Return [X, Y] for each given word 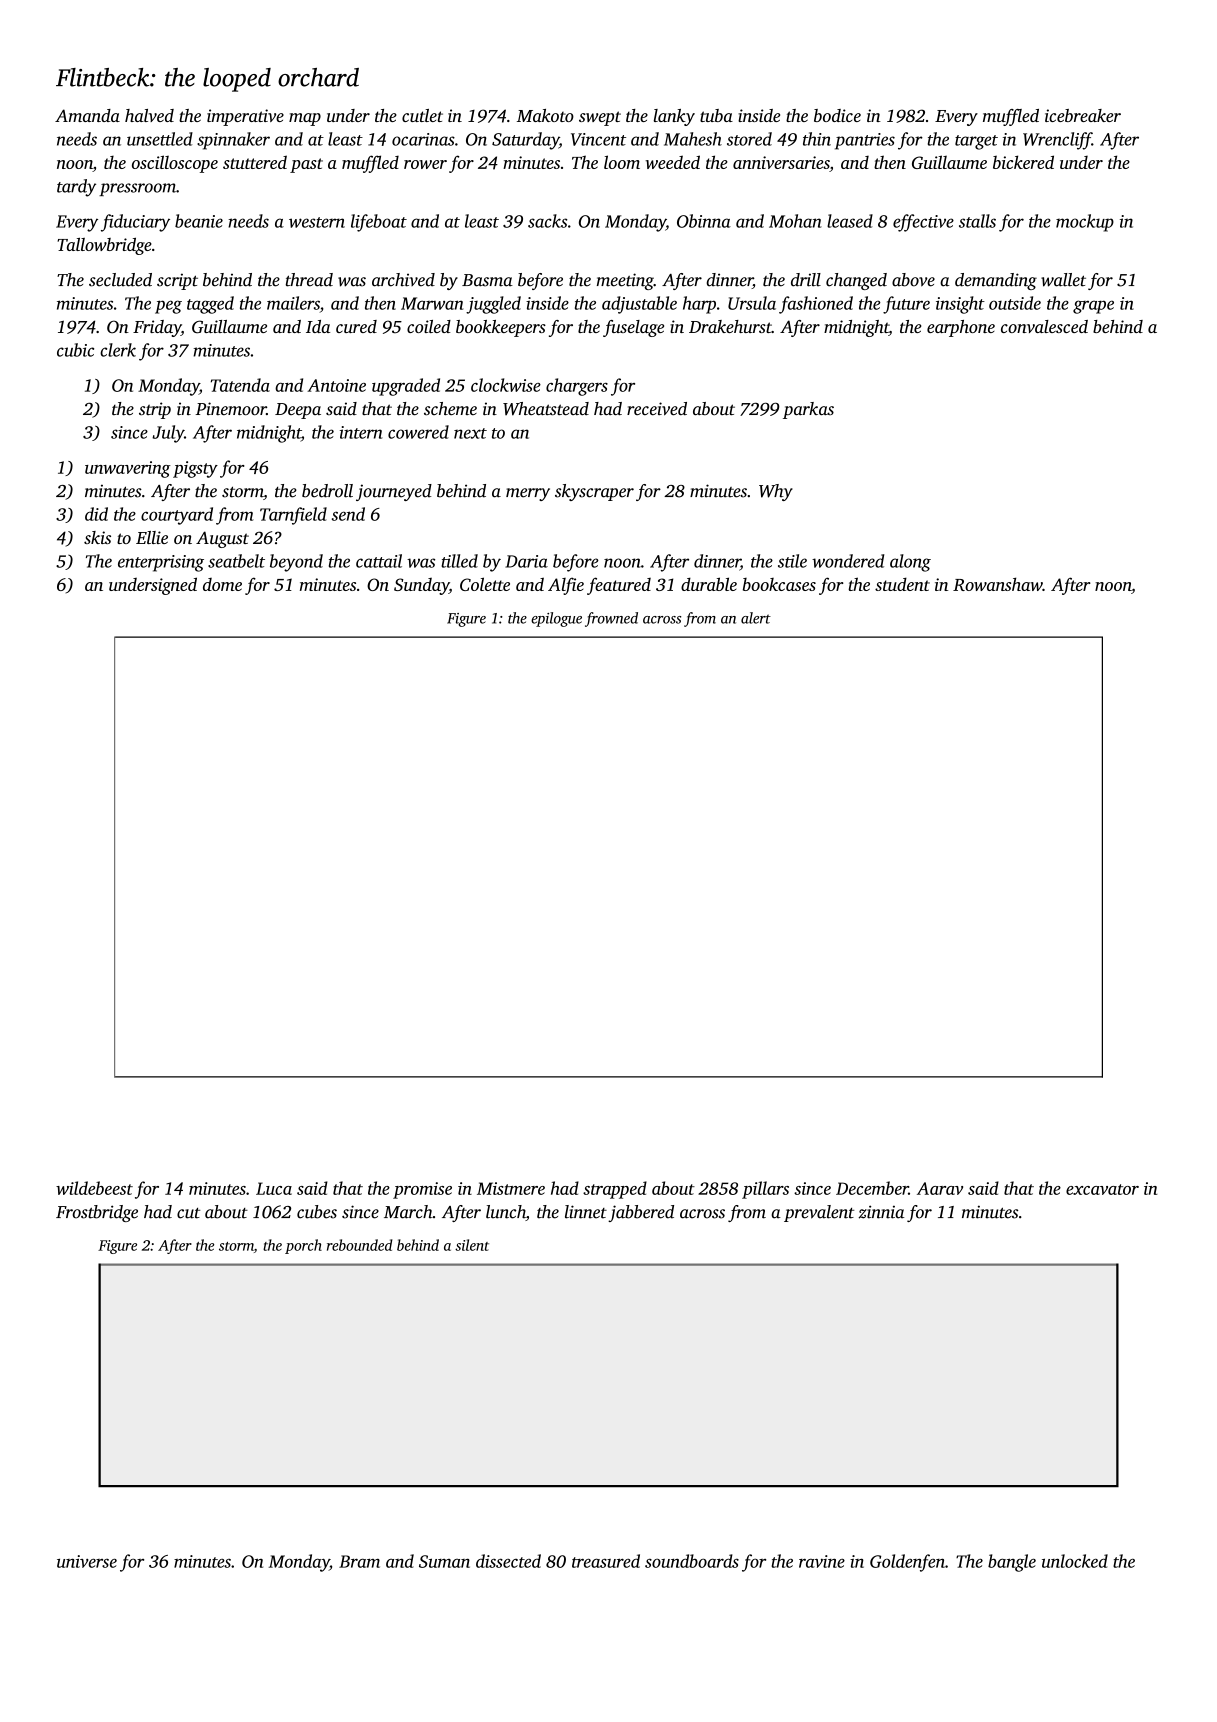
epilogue [556, 619]
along [910, 563]
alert [756, 618]
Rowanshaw [998, 584]
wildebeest [94, 1188]
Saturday [525, 141]
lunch [506, 1213]
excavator [1102, 1189]
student [902, 584]
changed [856, 281]
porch [303, 1246]
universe [87, 1561]
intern [361, 432]
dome [222, 584]
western [317, 222]
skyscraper [594, 492]
